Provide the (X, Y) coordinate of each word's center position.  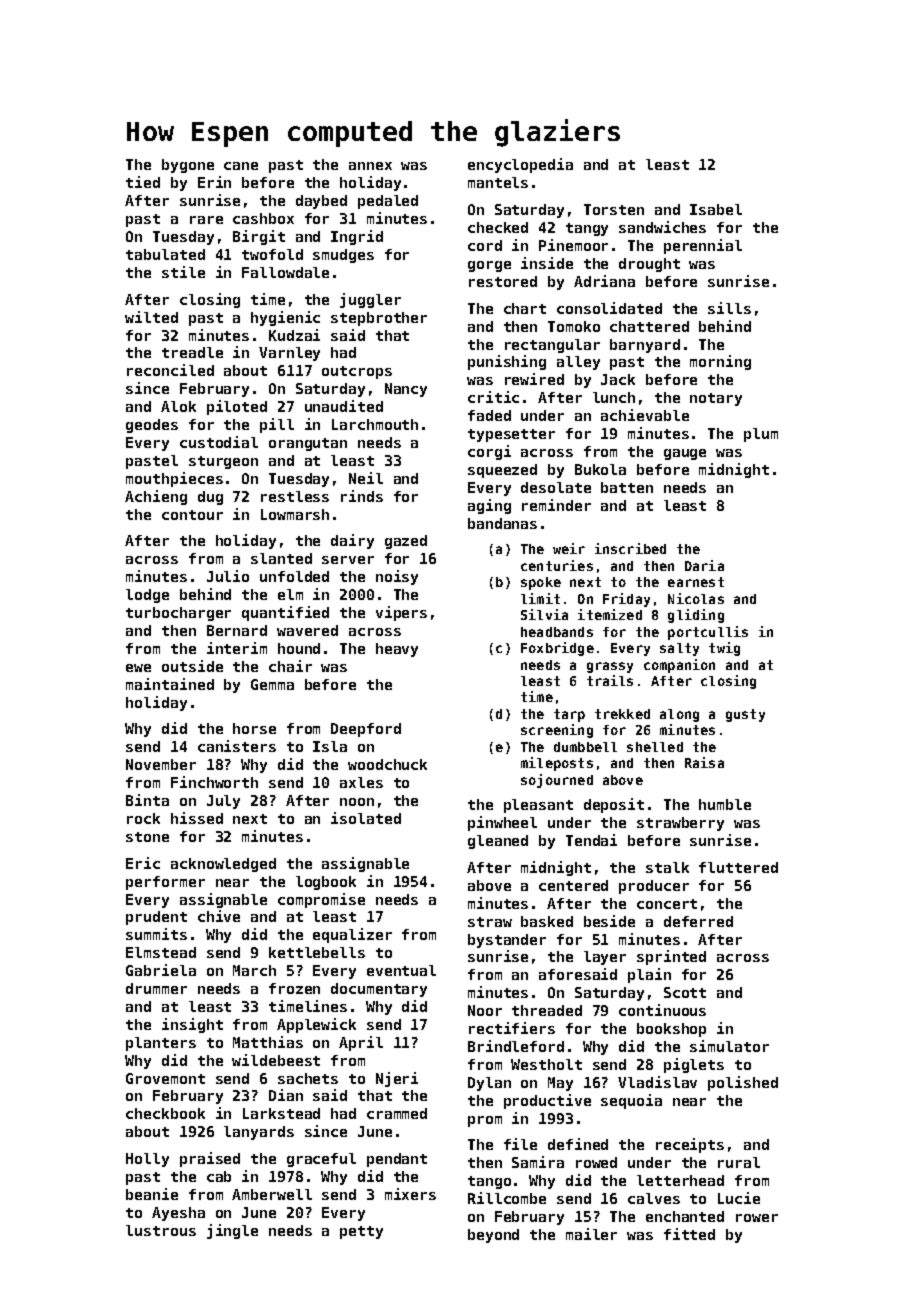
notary (716, 399)
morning (720, 362)
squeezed (502, 471)
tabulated (165, 254)
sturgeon (223, 462)
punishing (507, 362)
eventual (401, 970)
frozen (294, 988)
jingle (232, 1231)
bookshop (671, 1030)
